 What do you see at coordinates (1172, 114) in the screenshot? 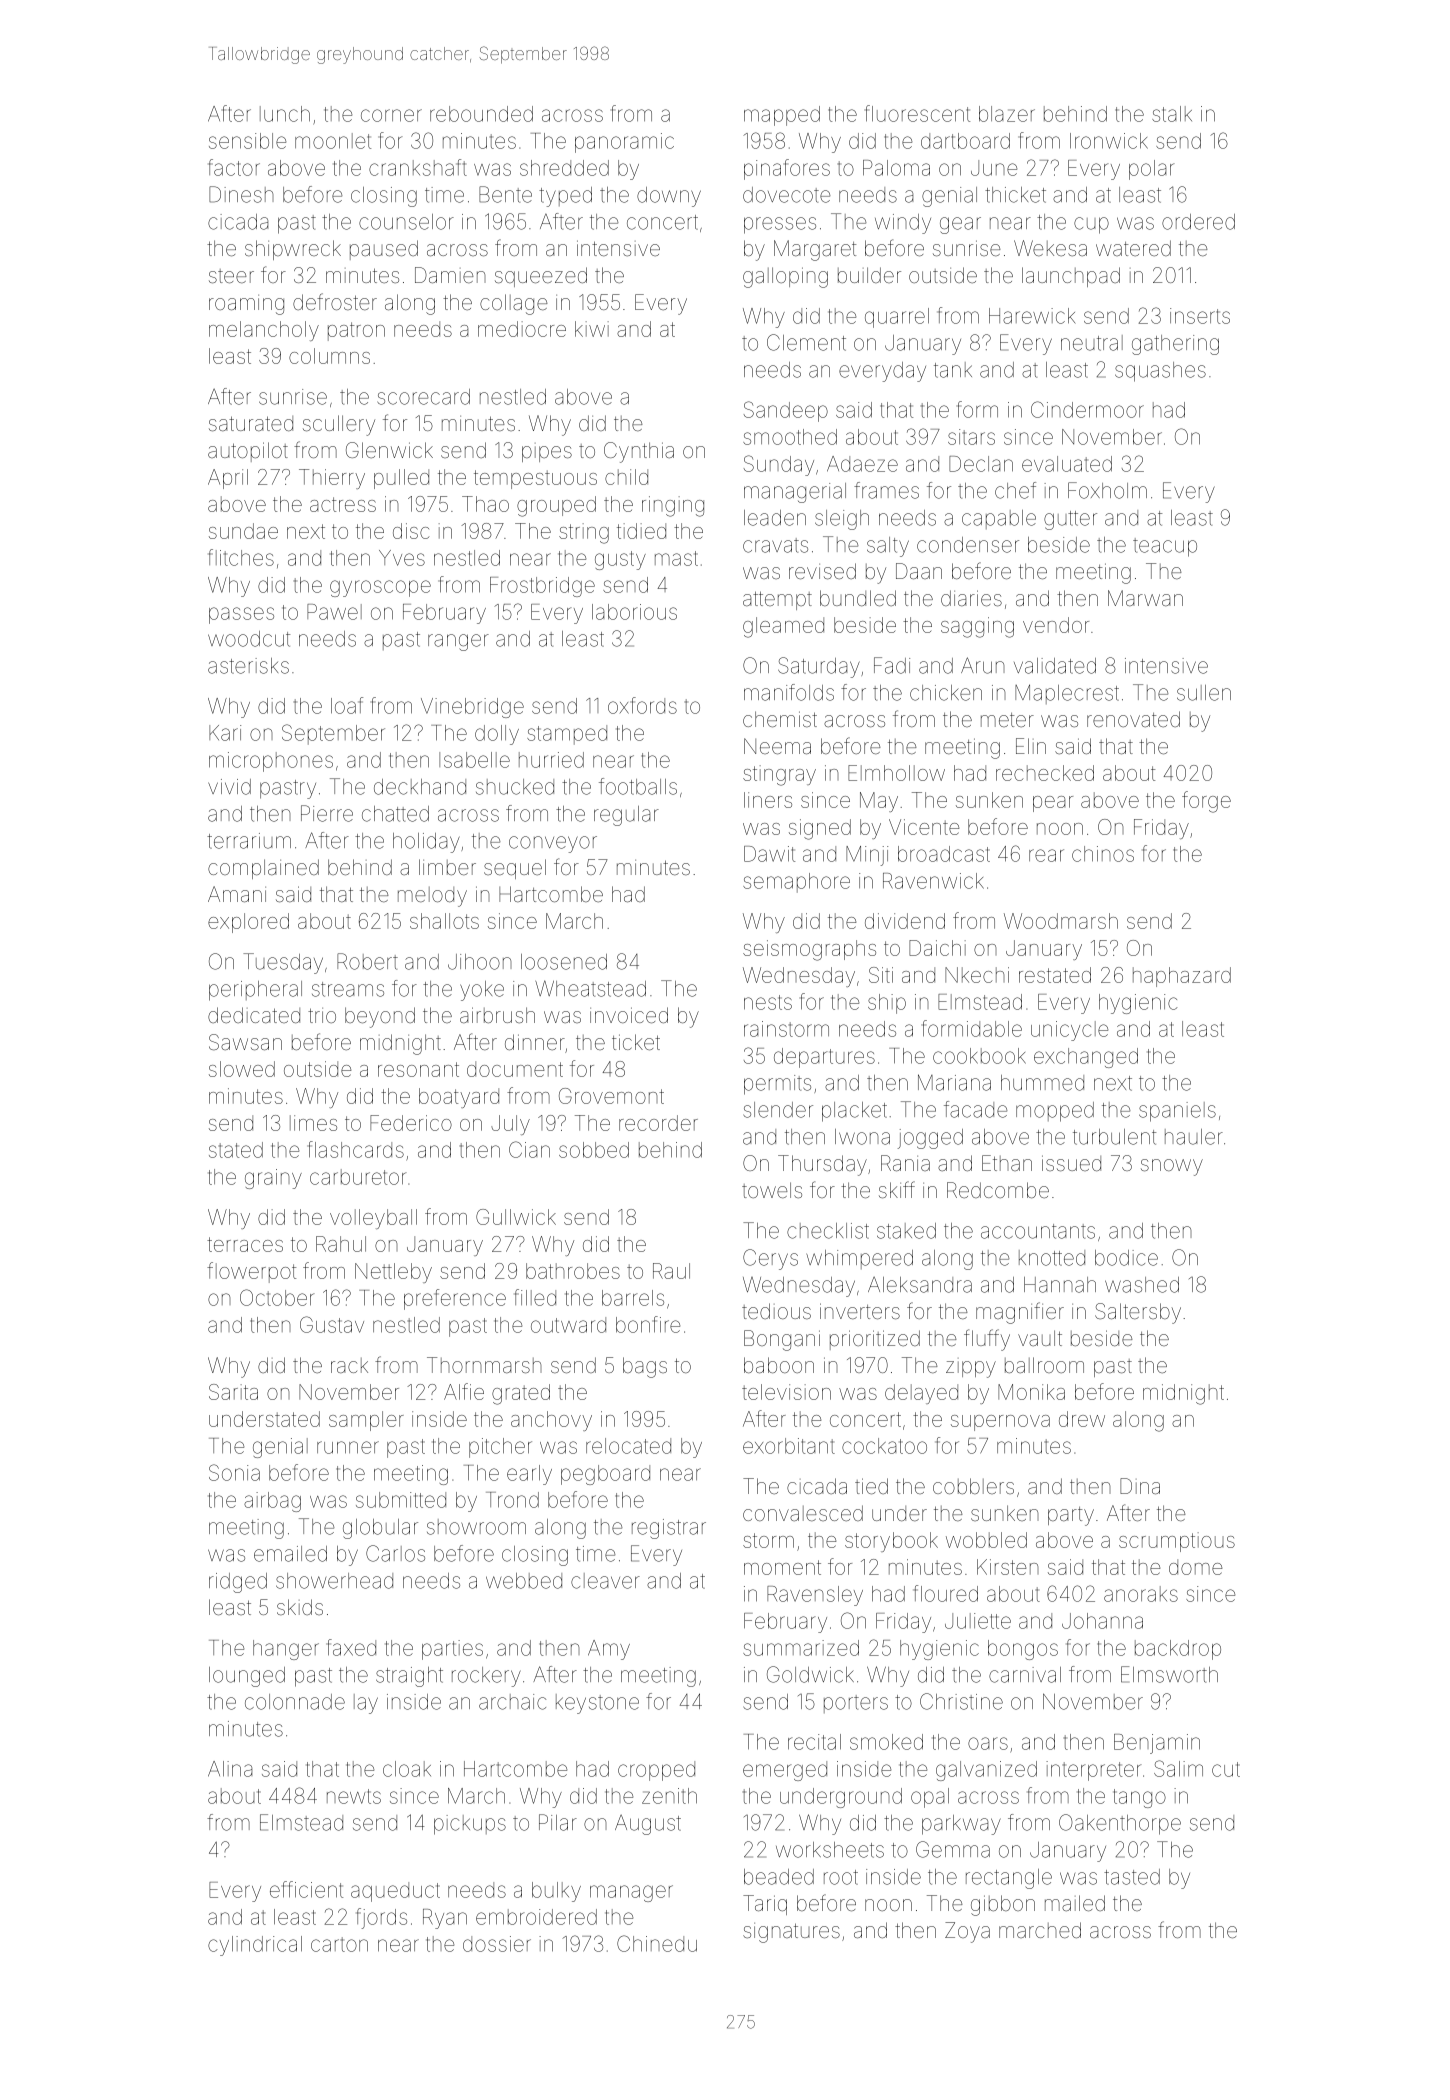
I see `stalk` at bounding box center [1172, 114].
